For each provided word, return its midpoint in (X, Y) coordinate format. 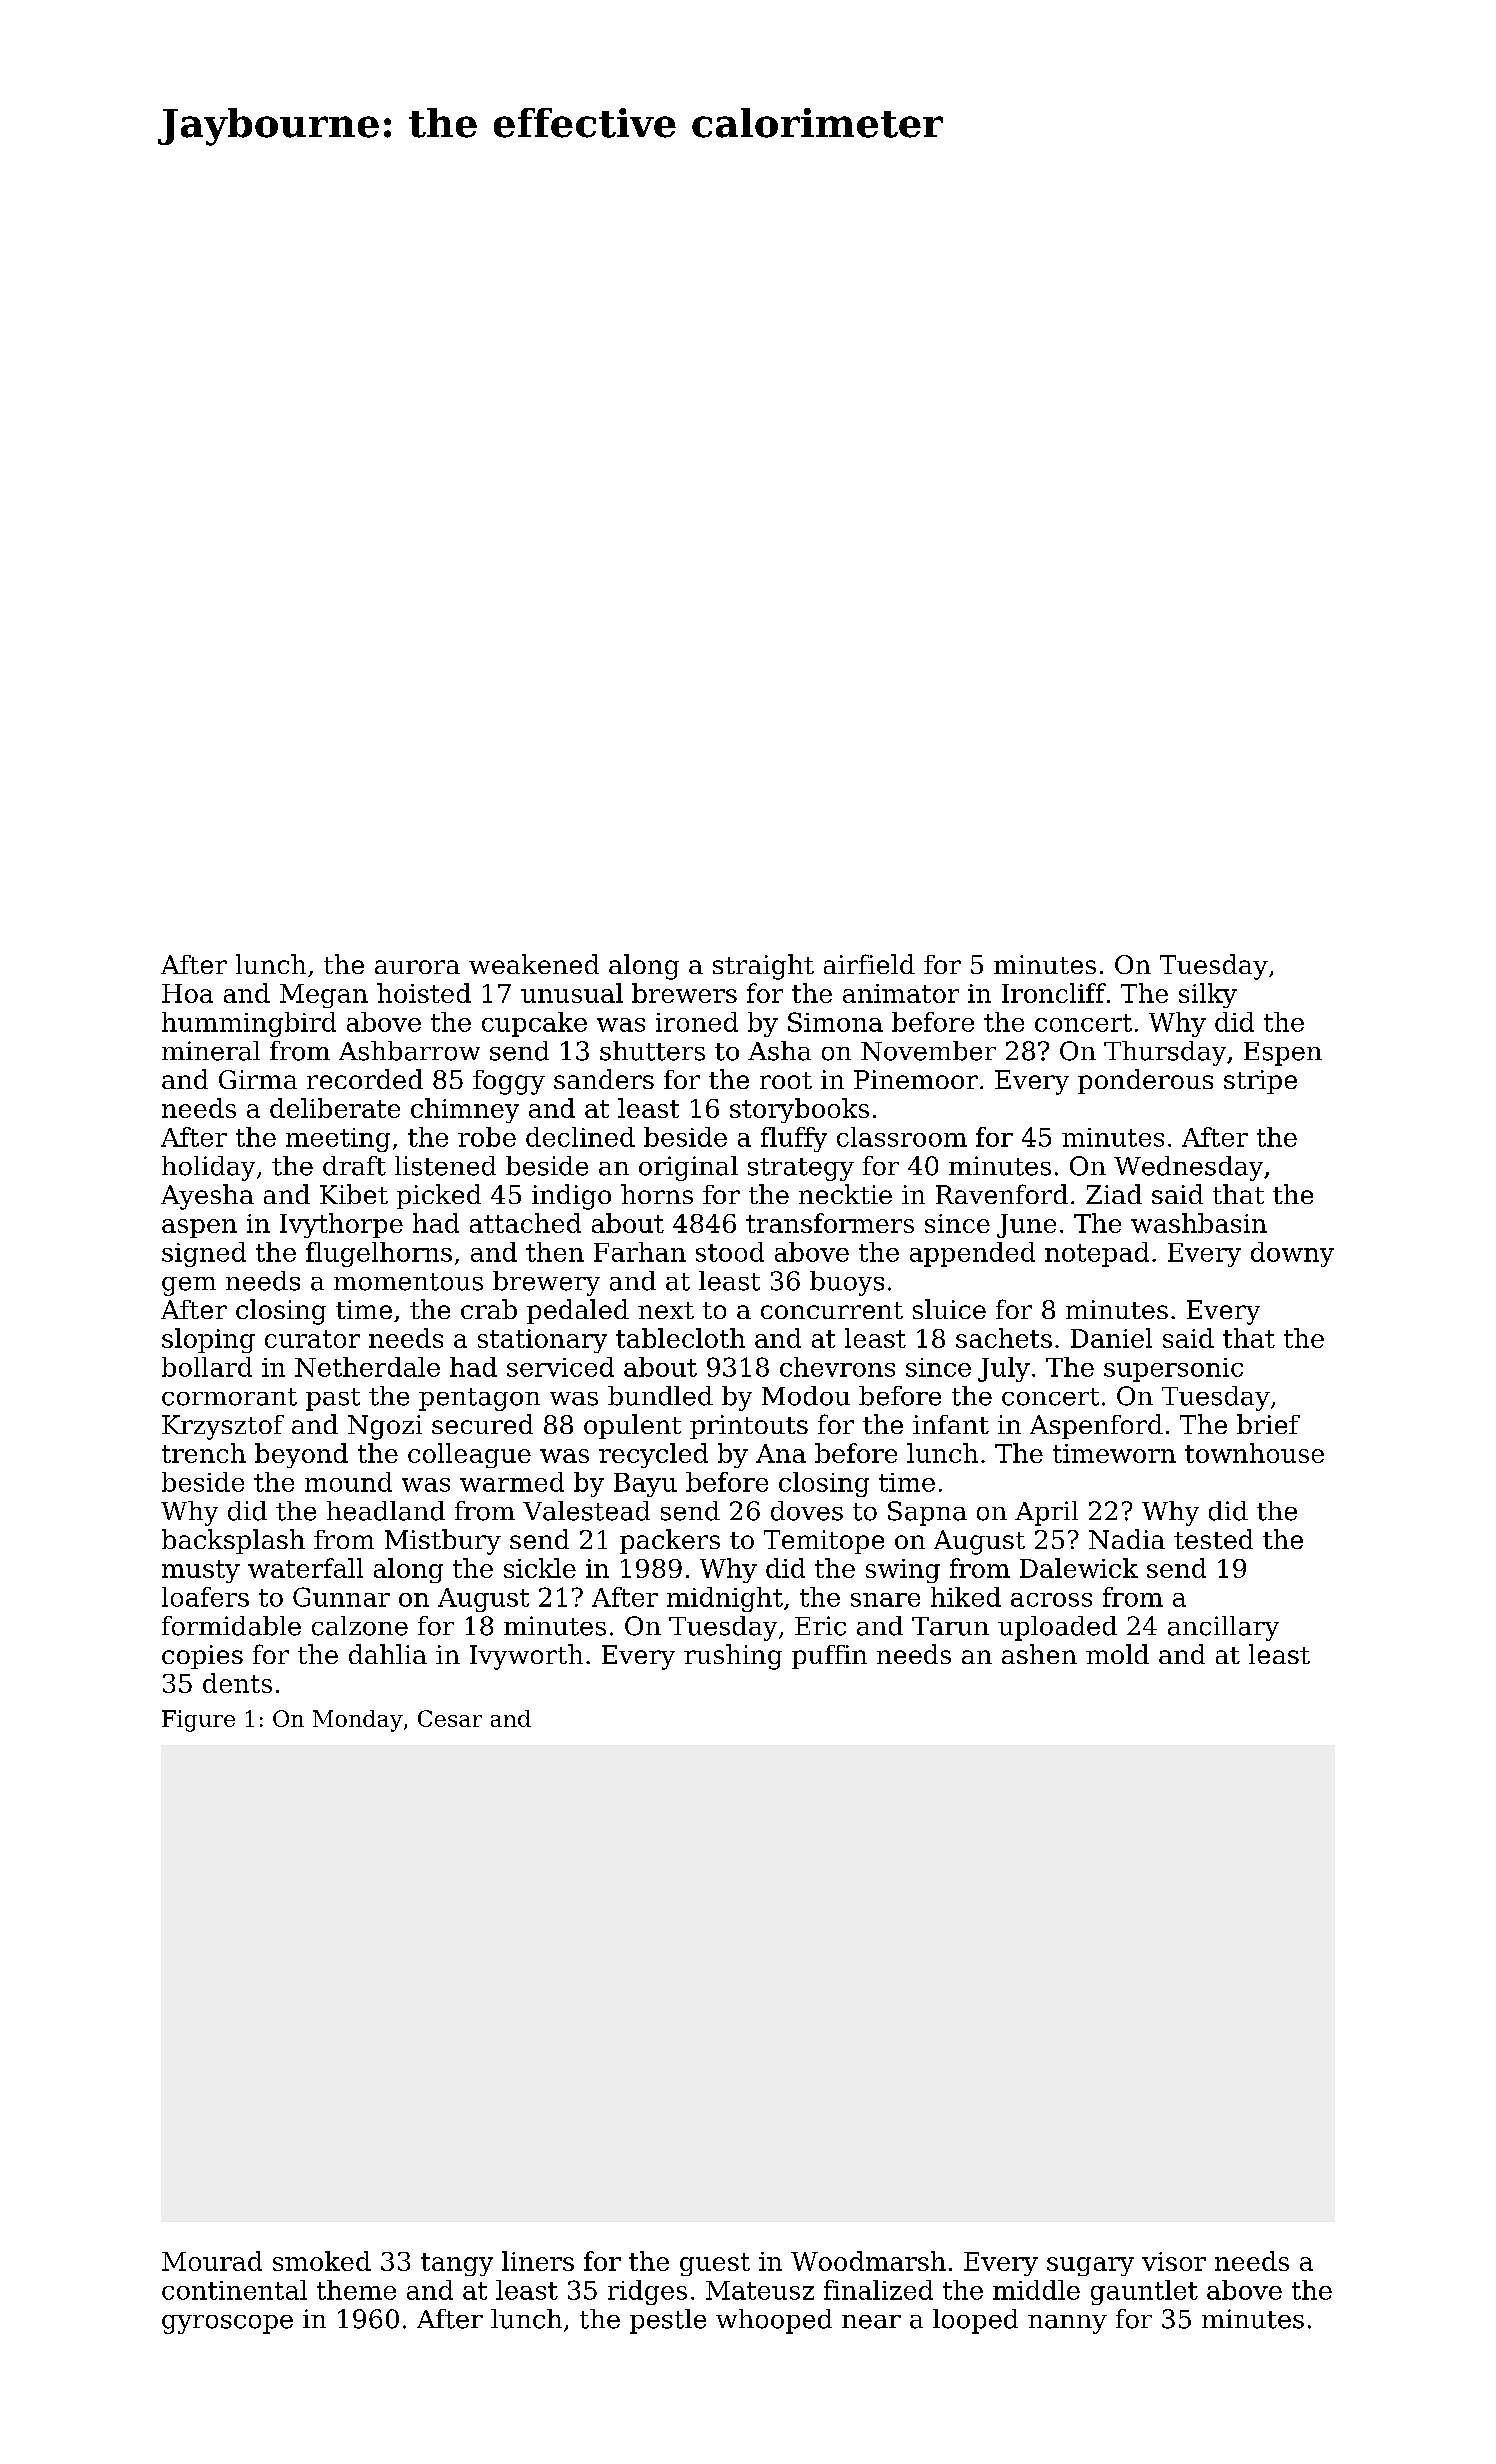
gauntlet (1144, 2292)
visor (1174, 2261)
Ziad (1114, 1194)
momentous (408, 1282)
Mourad (212, 2261)
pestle (668, 2321)
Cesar (450, 1718)
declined (580, 1137)
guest (715, 2264)
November (928, 1051)
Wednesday (1188, 1168)
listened (445, 1166)
